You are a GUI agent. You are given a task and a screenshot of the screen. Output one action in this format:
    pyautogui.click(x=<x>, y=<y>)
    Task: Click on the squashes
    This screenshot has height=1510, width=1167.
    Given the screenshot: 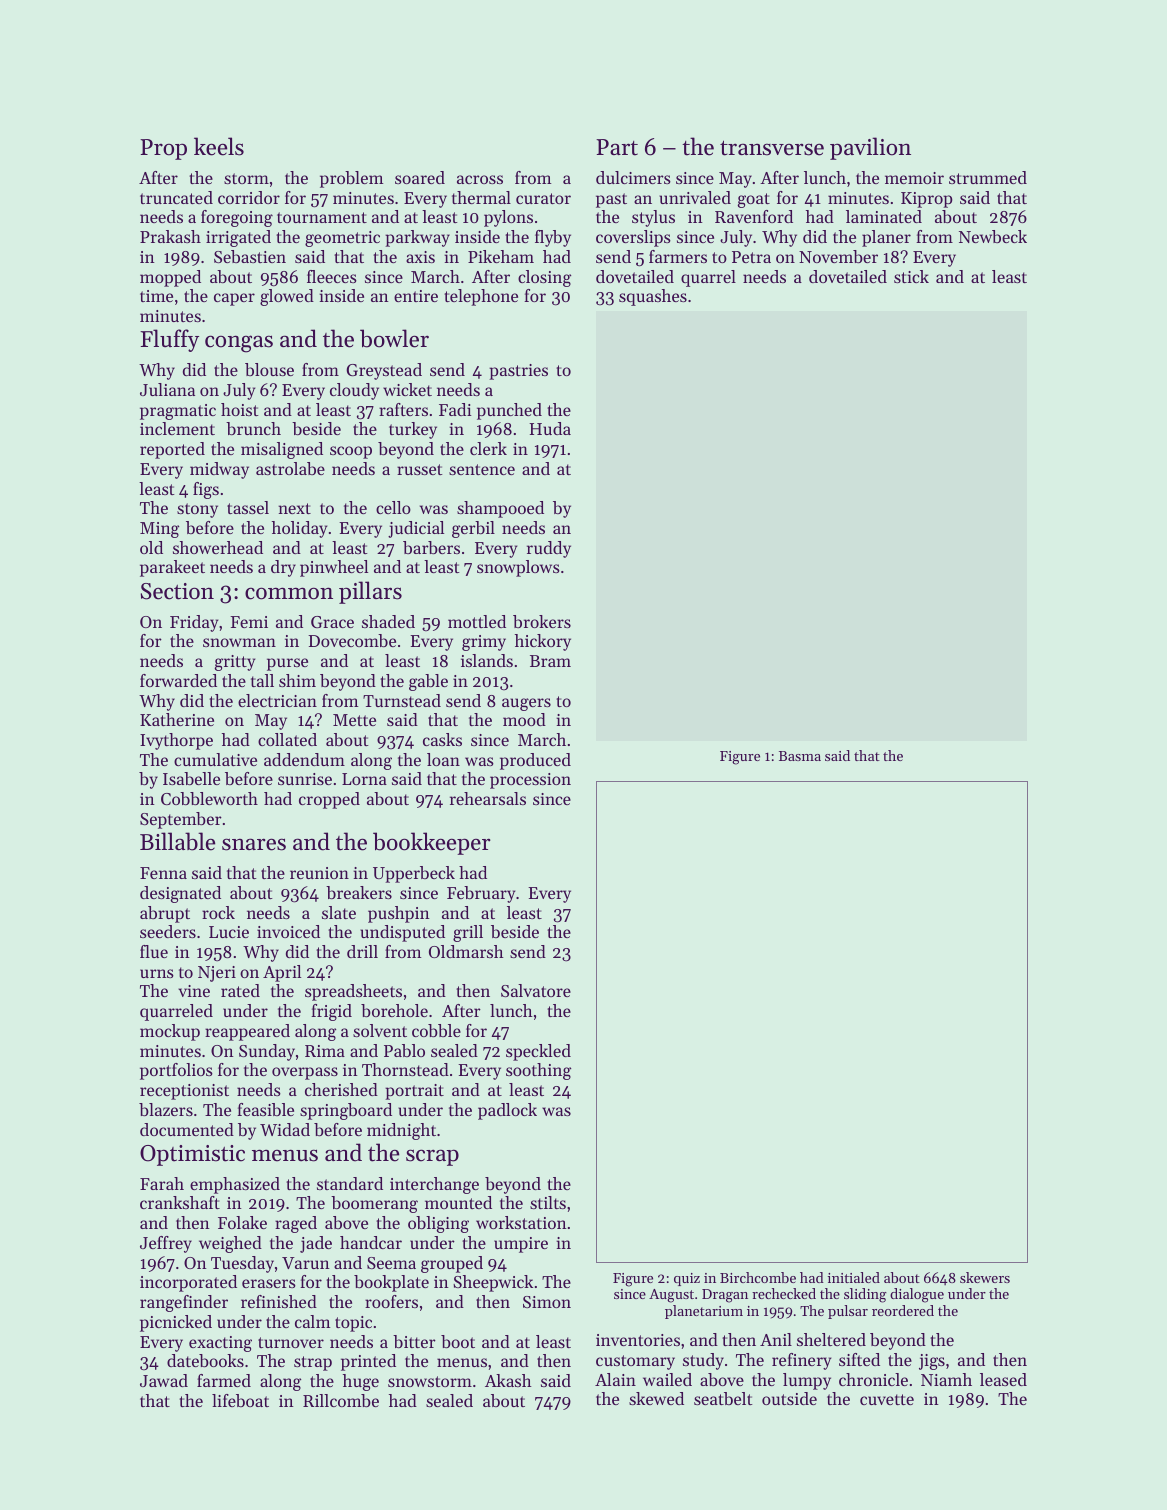 What is the action you would take?
    pyautogui.click(x=653, y=297)
